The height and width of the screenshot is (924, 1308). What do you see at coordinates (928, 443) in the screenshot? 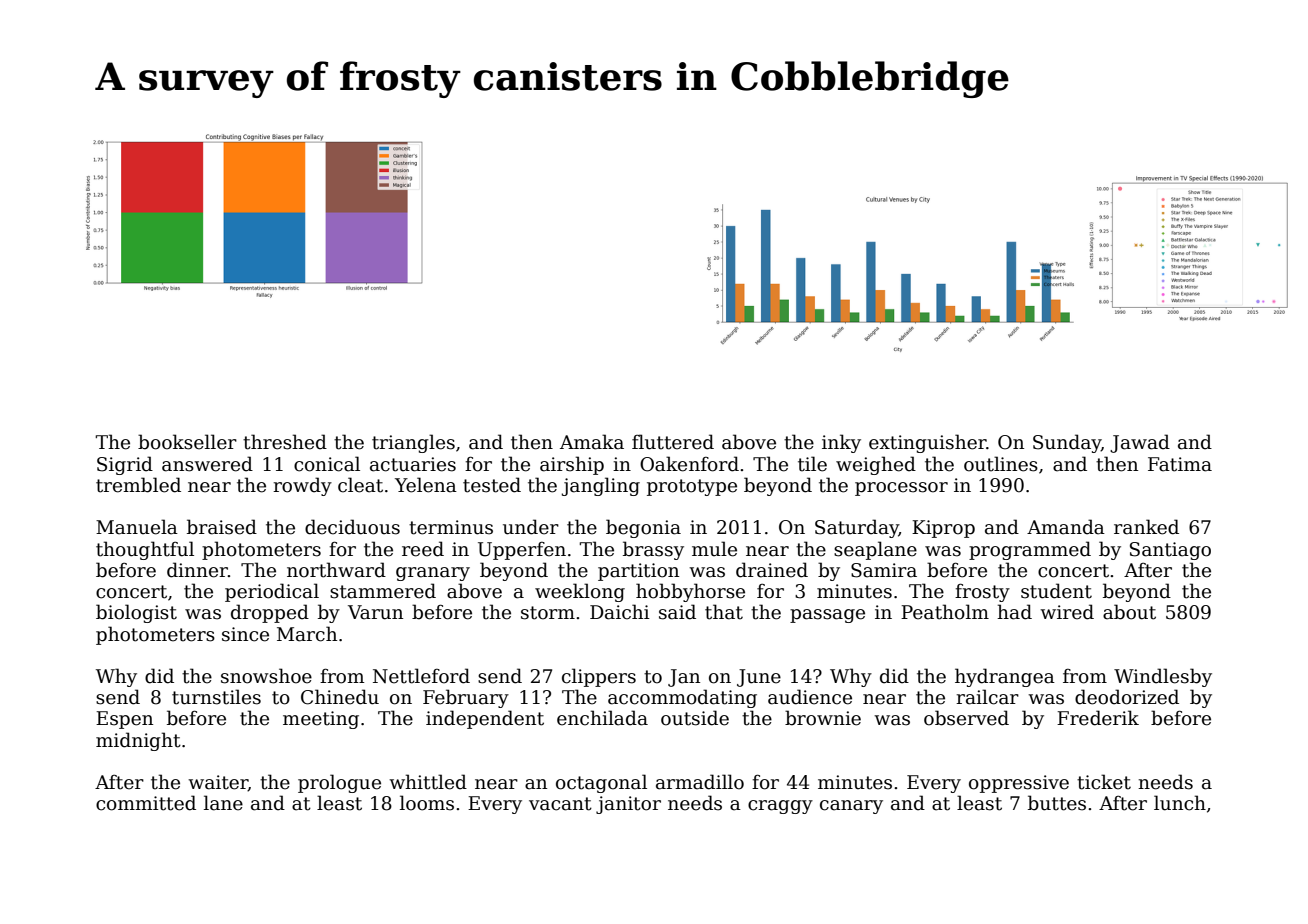
I see `extinguisher` at bounding box center [928, 443].
